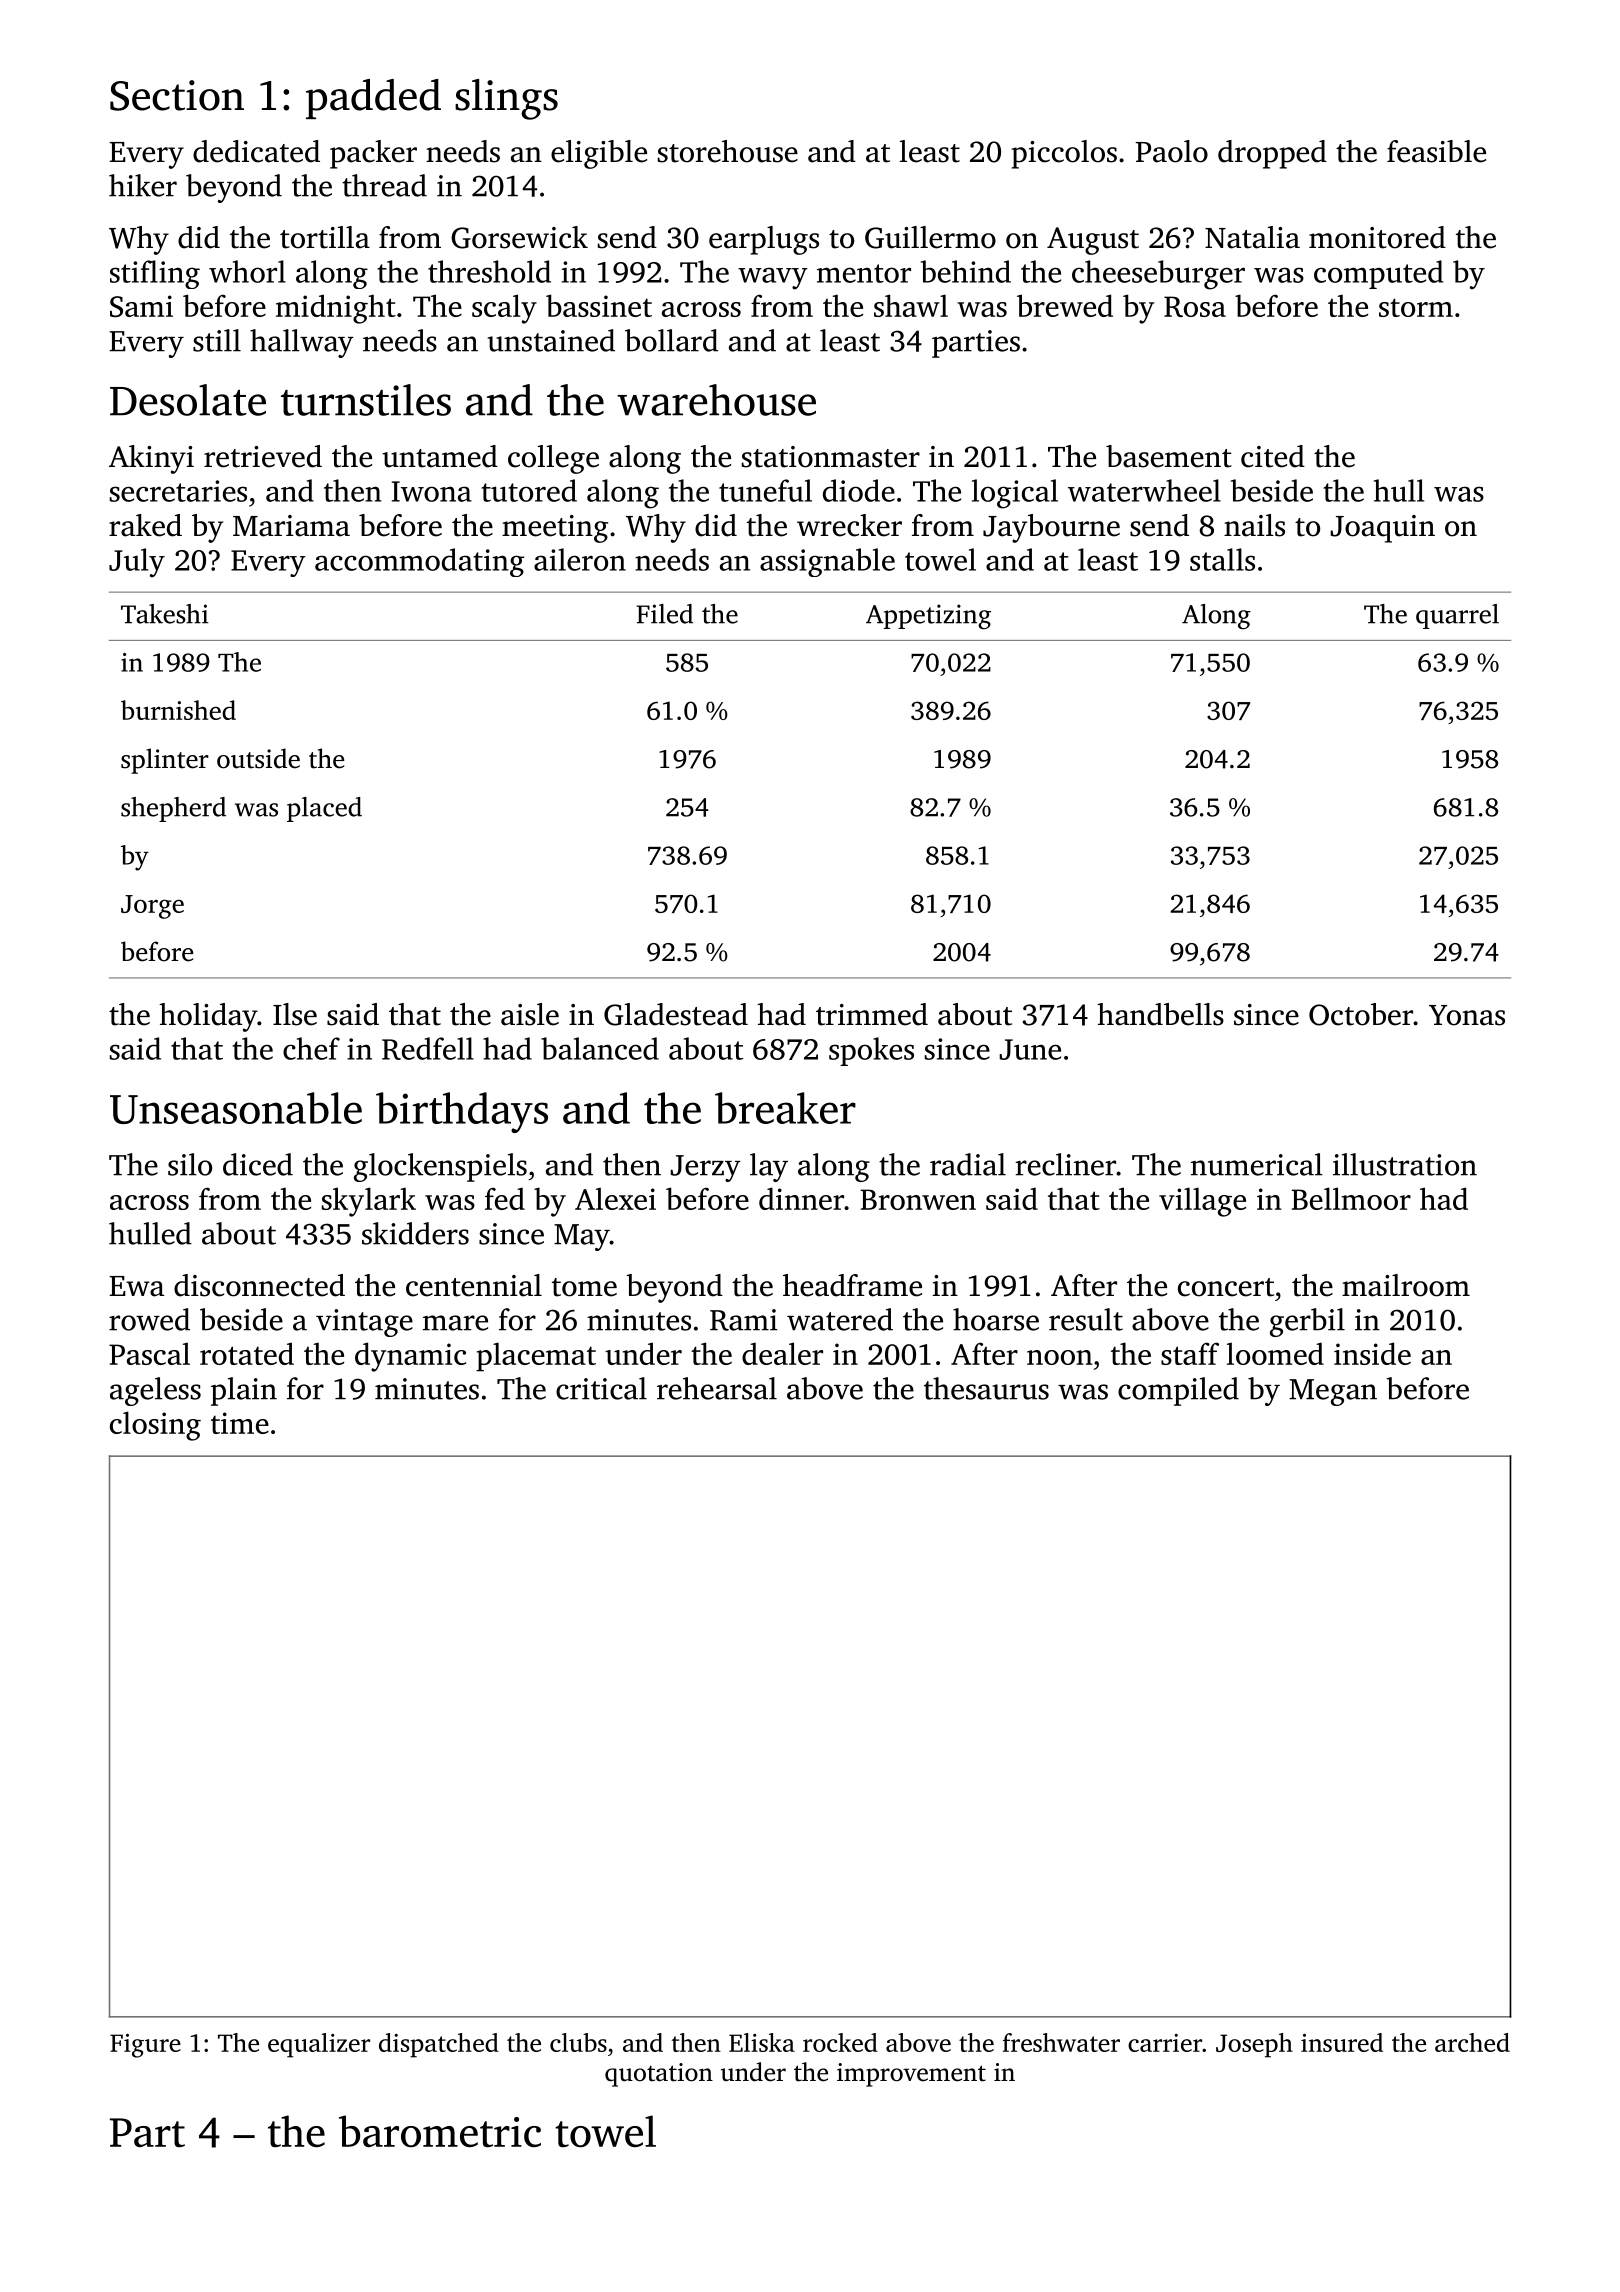 The width and height of the screenshot is (1620, 2292). Describe the element at coordinates (676, 1014) in the screenshot. I see `Gladestead` at that location.
